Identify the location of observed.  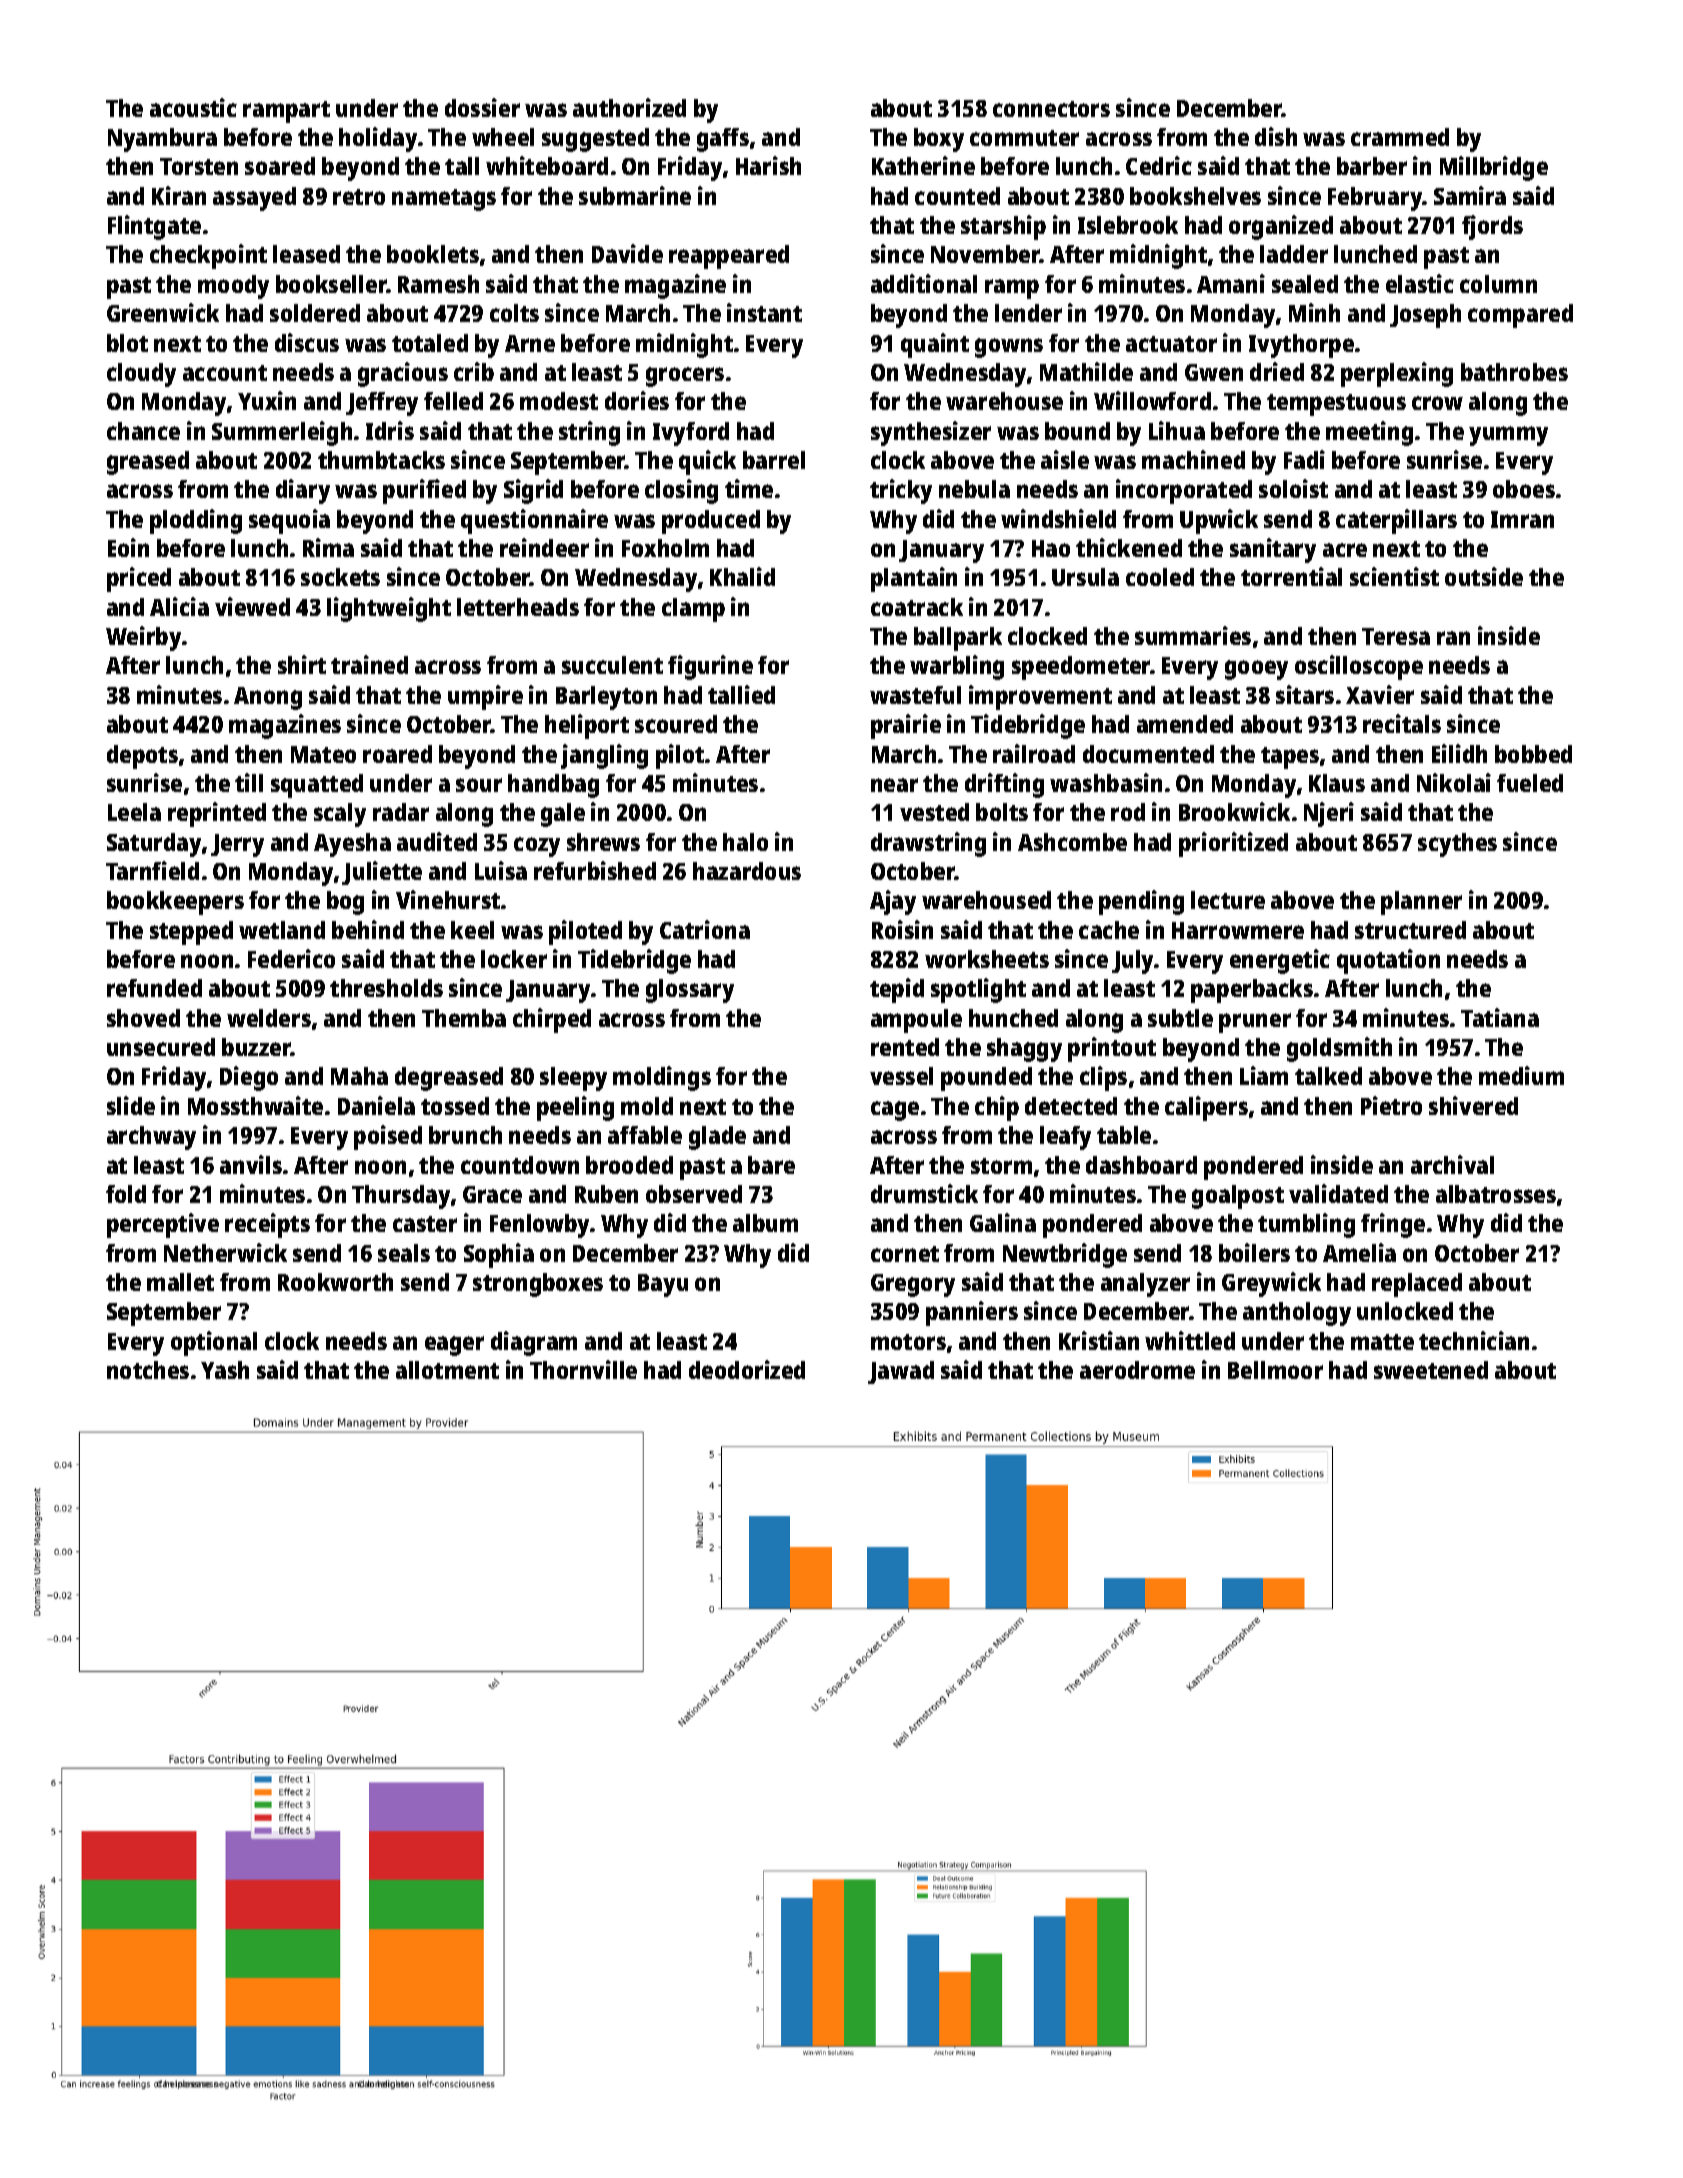
(694, 1194).
